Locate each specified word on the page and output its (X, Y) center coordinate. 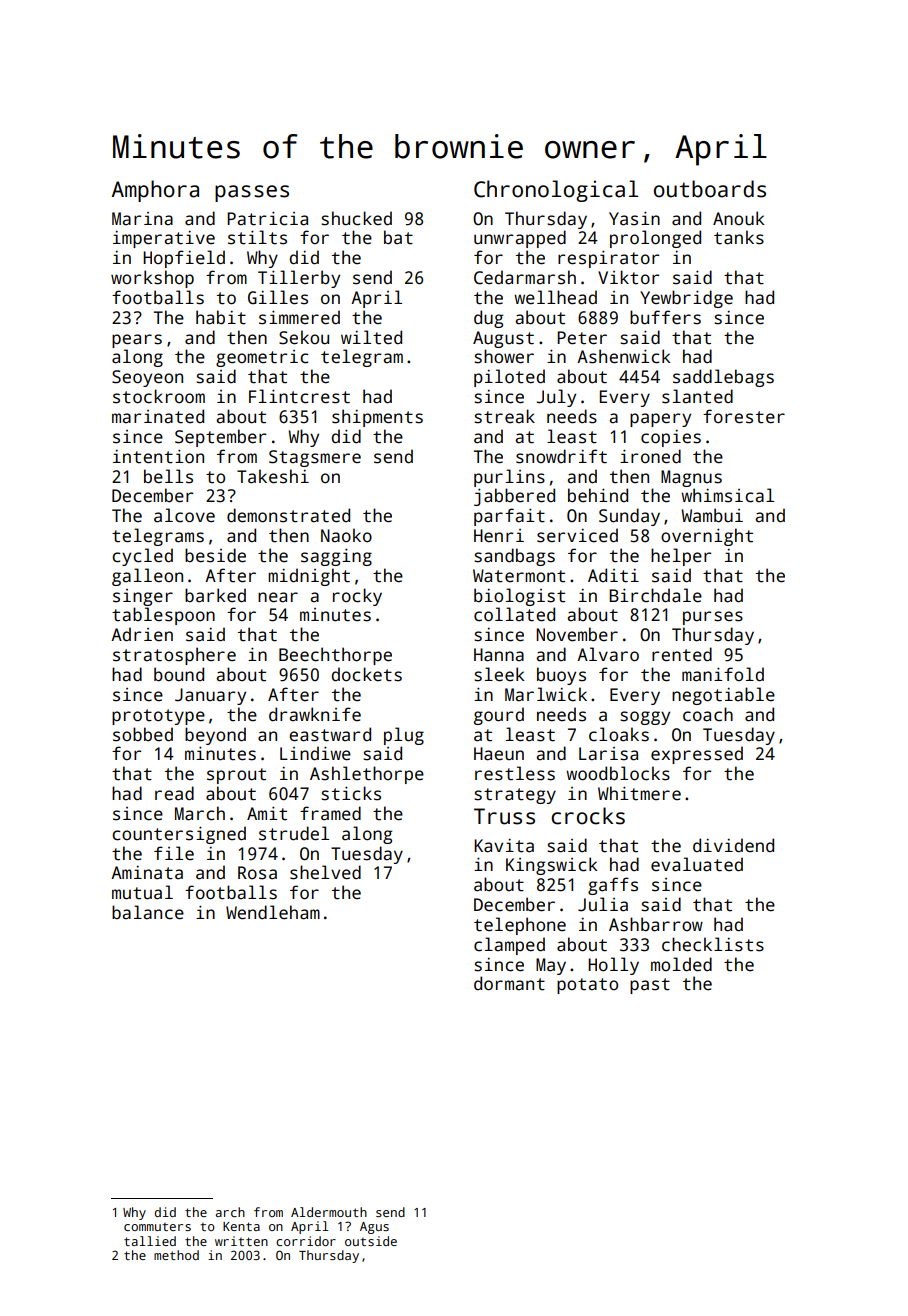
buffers (665, 317)
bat (398, 237)
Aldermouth (329, 1212)
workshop (152, 279)
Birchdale (655, 595)
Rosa (257, 873)
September (220, 438)
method (176, 1255)
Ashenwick (624, 356)
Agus (374, 1228)
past (650, 986)
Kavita (504, 845)
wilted (371, 337)
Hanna (499, 655)
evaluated (697, 864)
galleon (147, 577)
